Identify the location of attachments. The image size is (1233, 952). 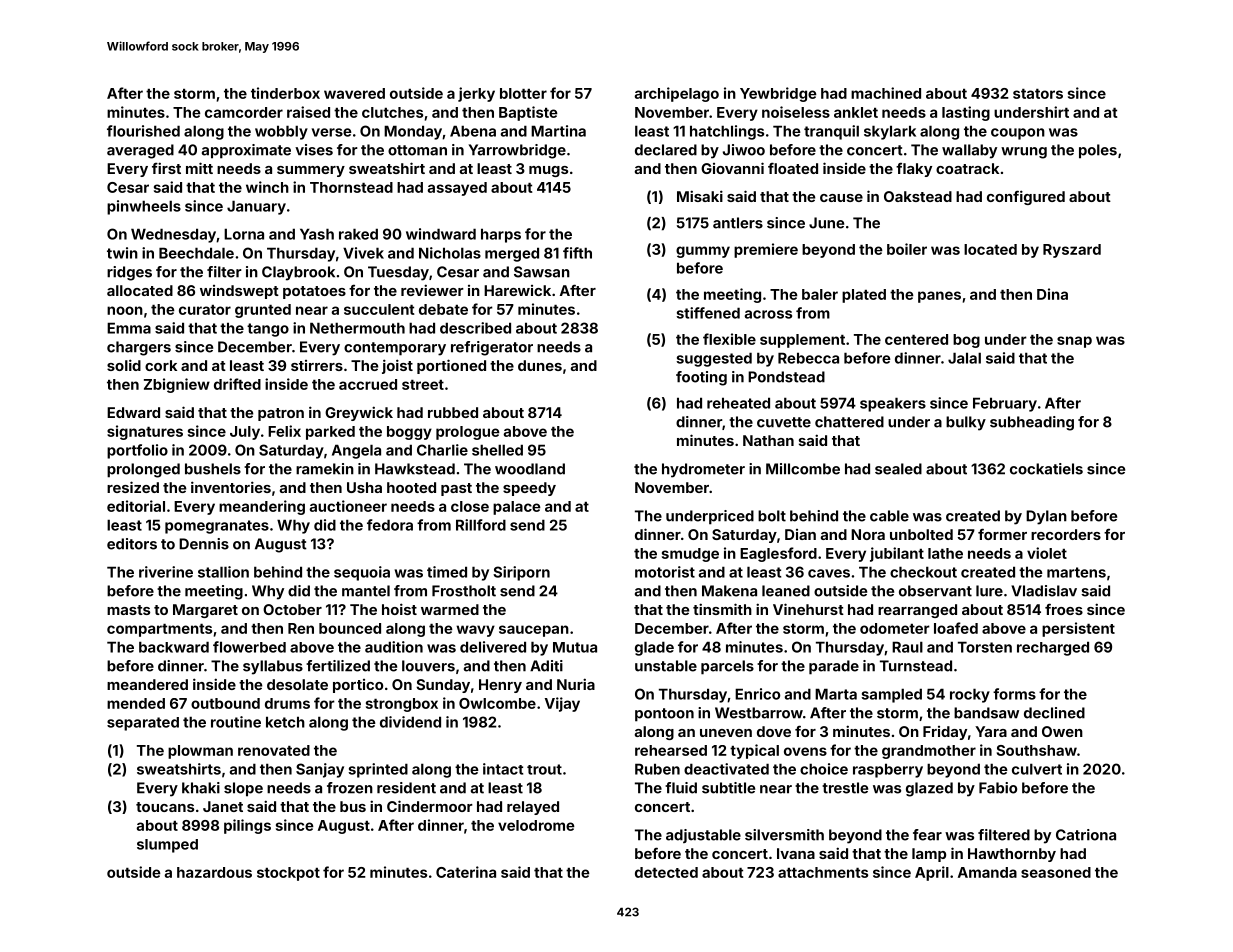
(823, 872).
